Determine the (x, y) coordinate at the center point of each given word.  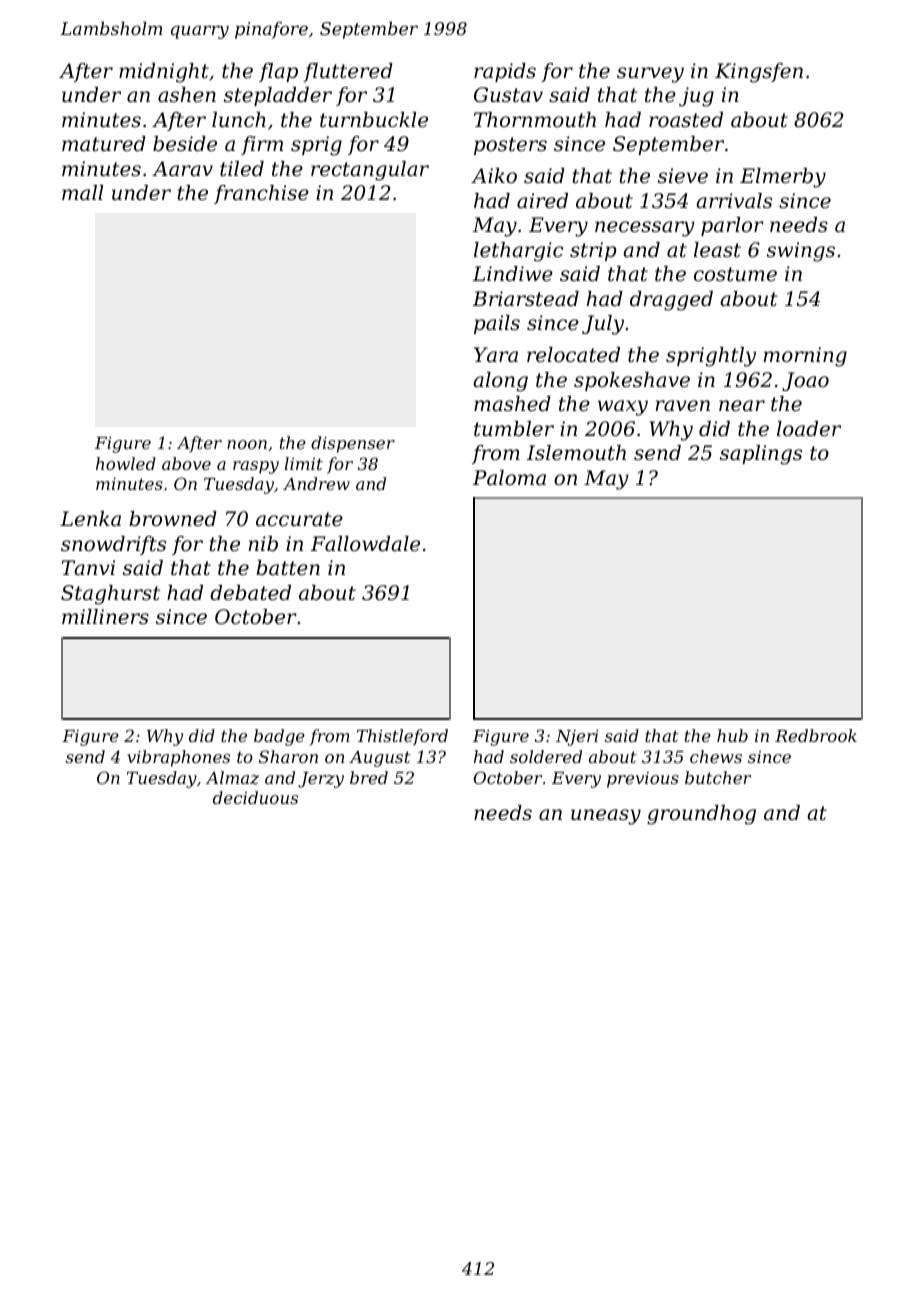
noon (247, 444)
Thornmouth (535, 120)
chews (716, 756)
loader (809, 429)
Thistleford (402, 737)
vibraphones (178, 758)
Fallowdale (365, 544)
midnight (164, 73)
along (500, 382)
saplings (761, 455)
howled (126, 463)
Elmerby (783, 178)
